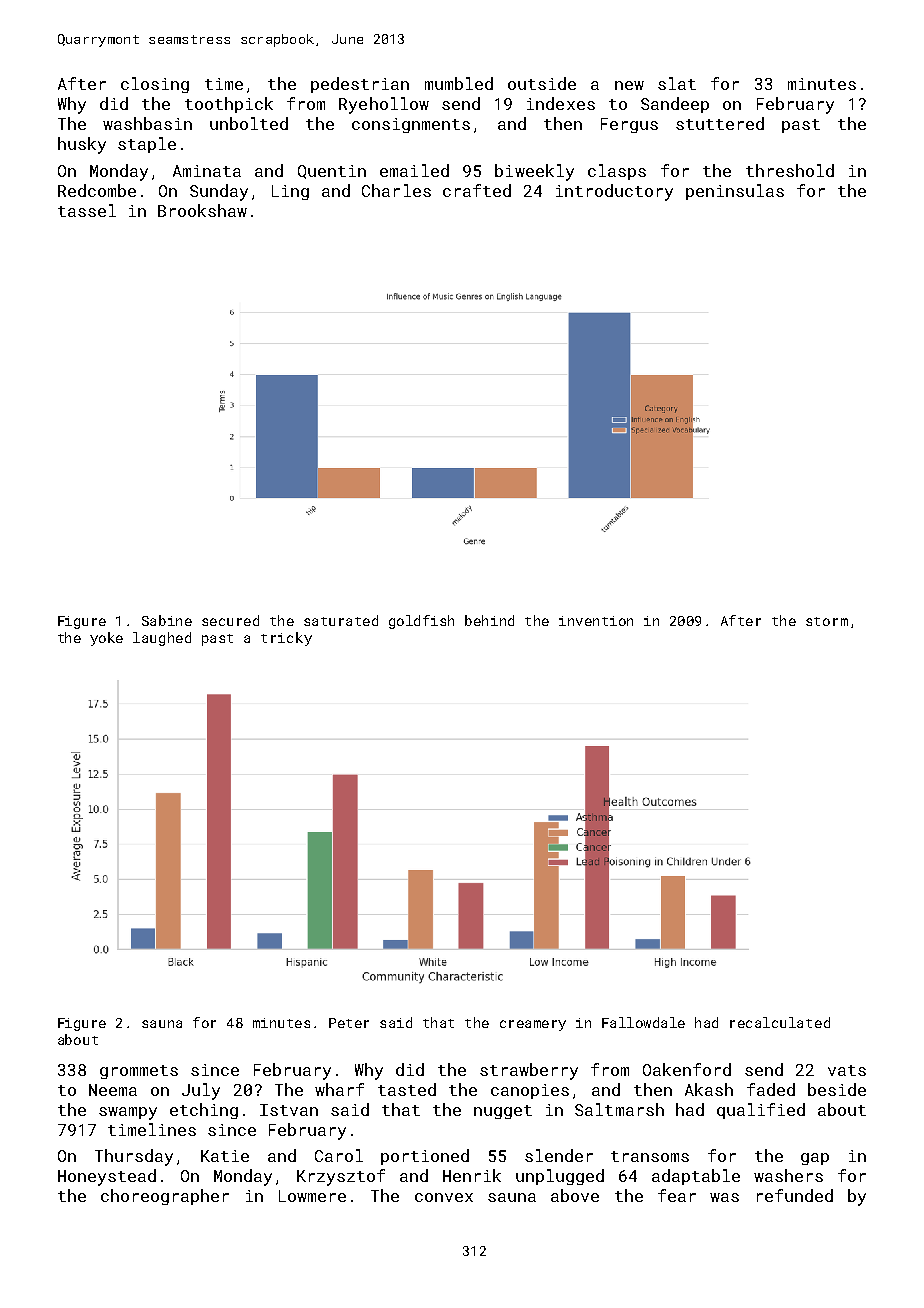 The width and height of the screenshot is (924, 1308). What do you see at coordinates (677, 83) in the screenshot?
I see `slat` at bounding box center [677, 83].
